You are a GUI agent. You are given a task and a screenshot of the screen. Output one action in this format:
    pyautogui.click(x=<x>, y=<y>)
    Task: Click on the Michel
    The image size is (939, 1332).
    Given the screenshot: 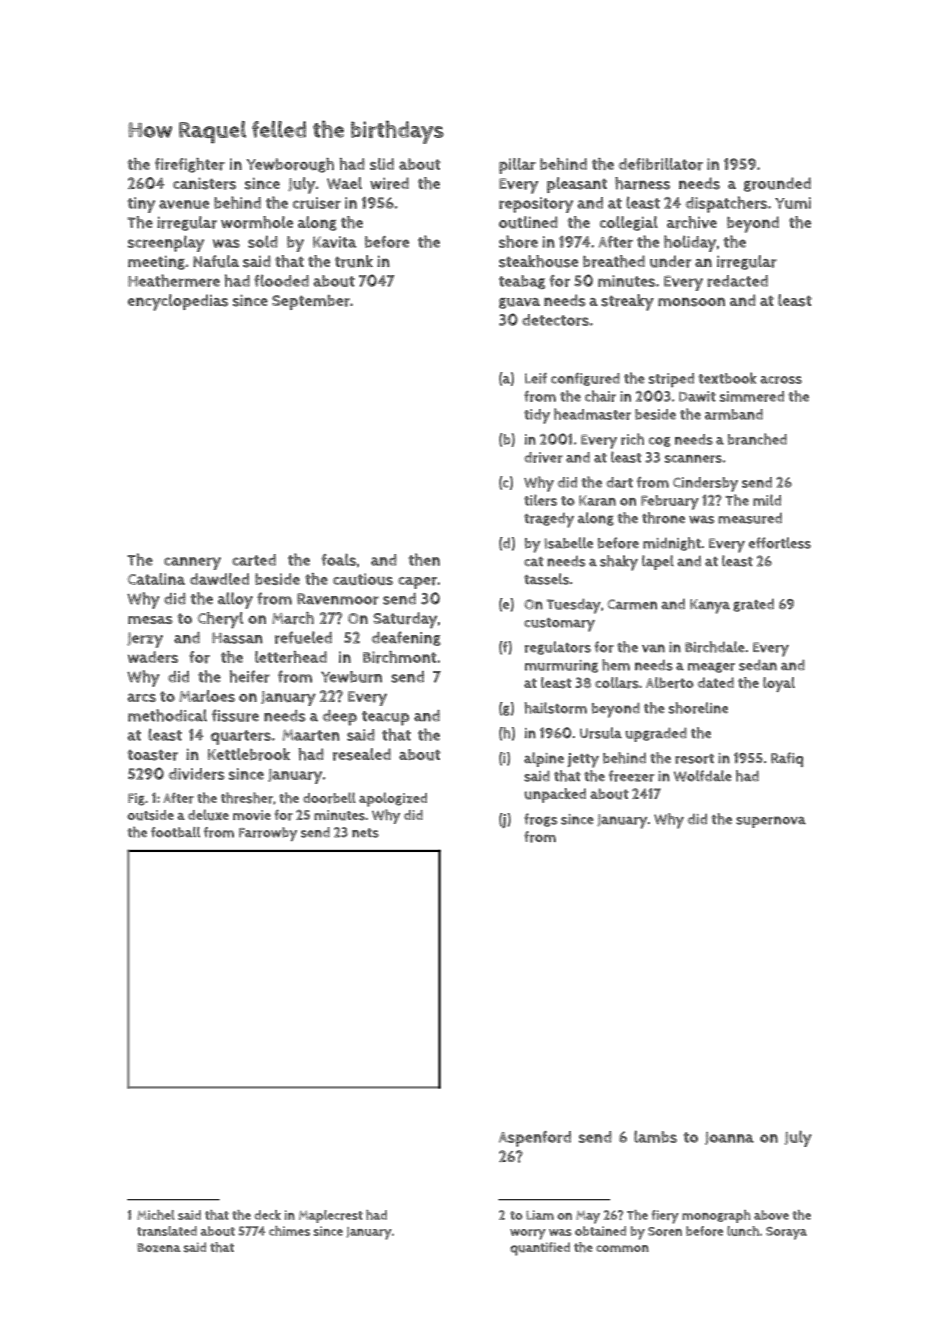 What is the action you would take?
    pyautogui.click(x=156, y=1215)
